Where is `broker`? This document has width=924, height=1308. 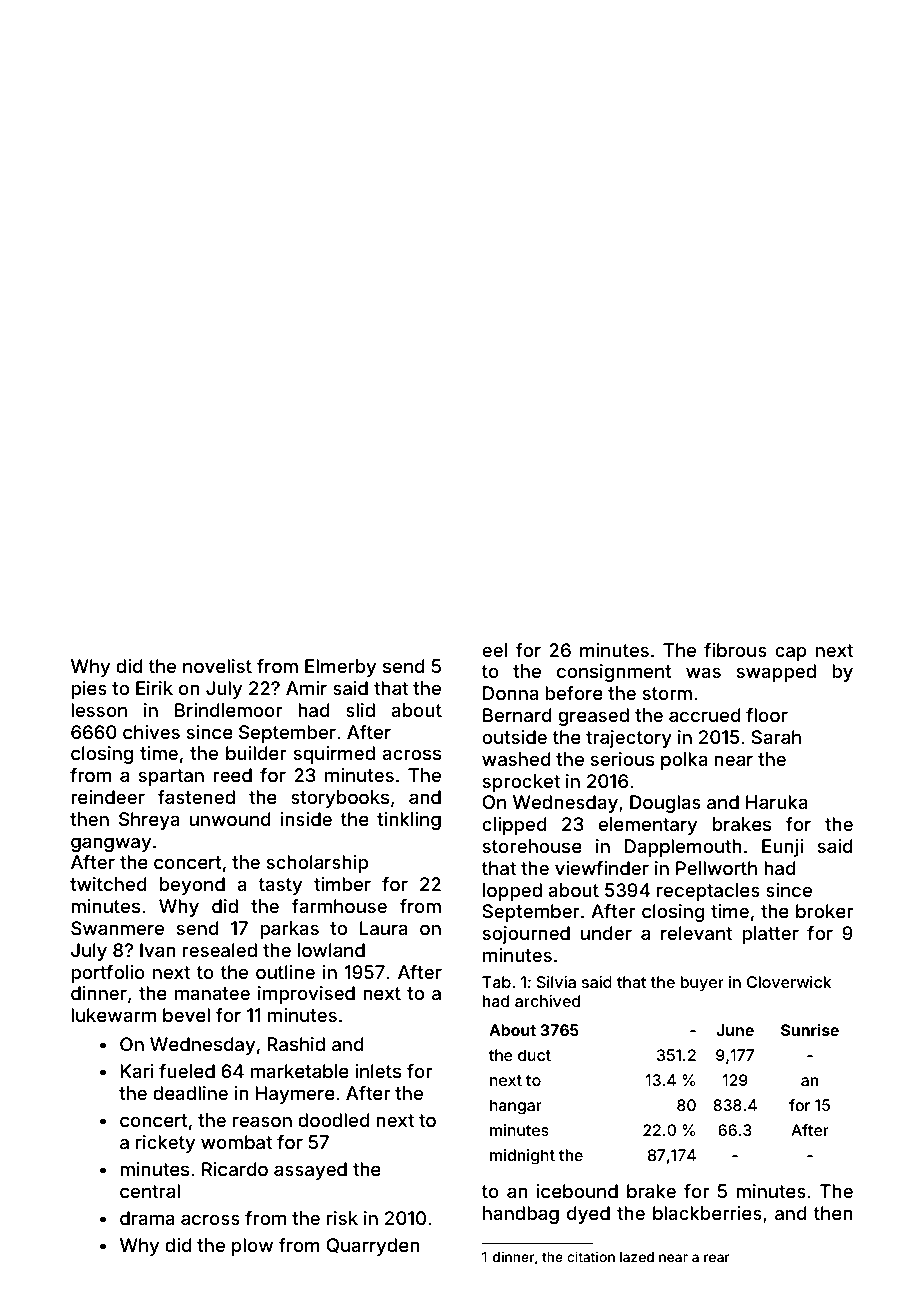 broker is located at coordinates (824, 911).
